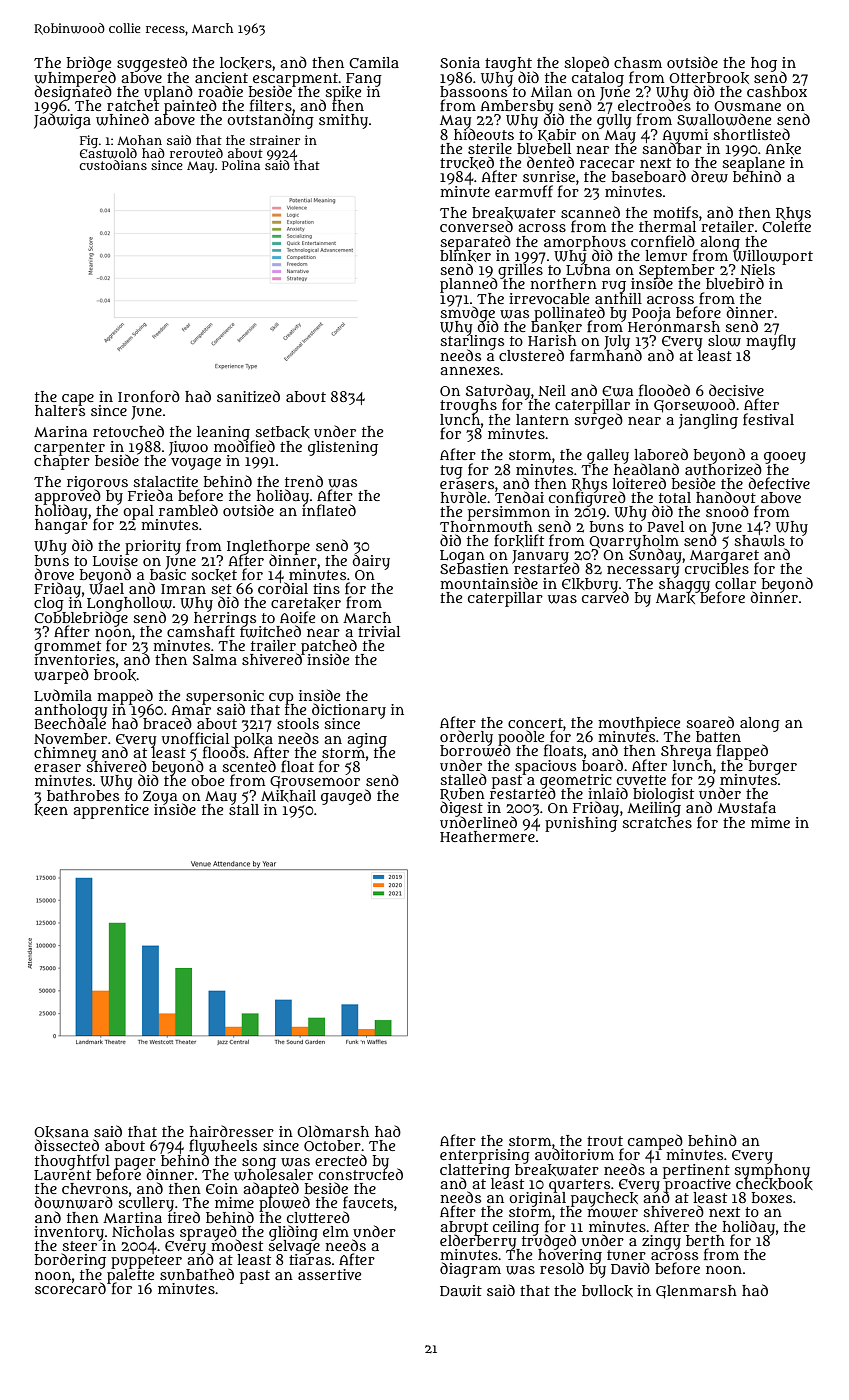 The height and width of the image is (1400, 849). Describe the element at coordinates (364, 79) in the image. I see `Fang` at that location.
